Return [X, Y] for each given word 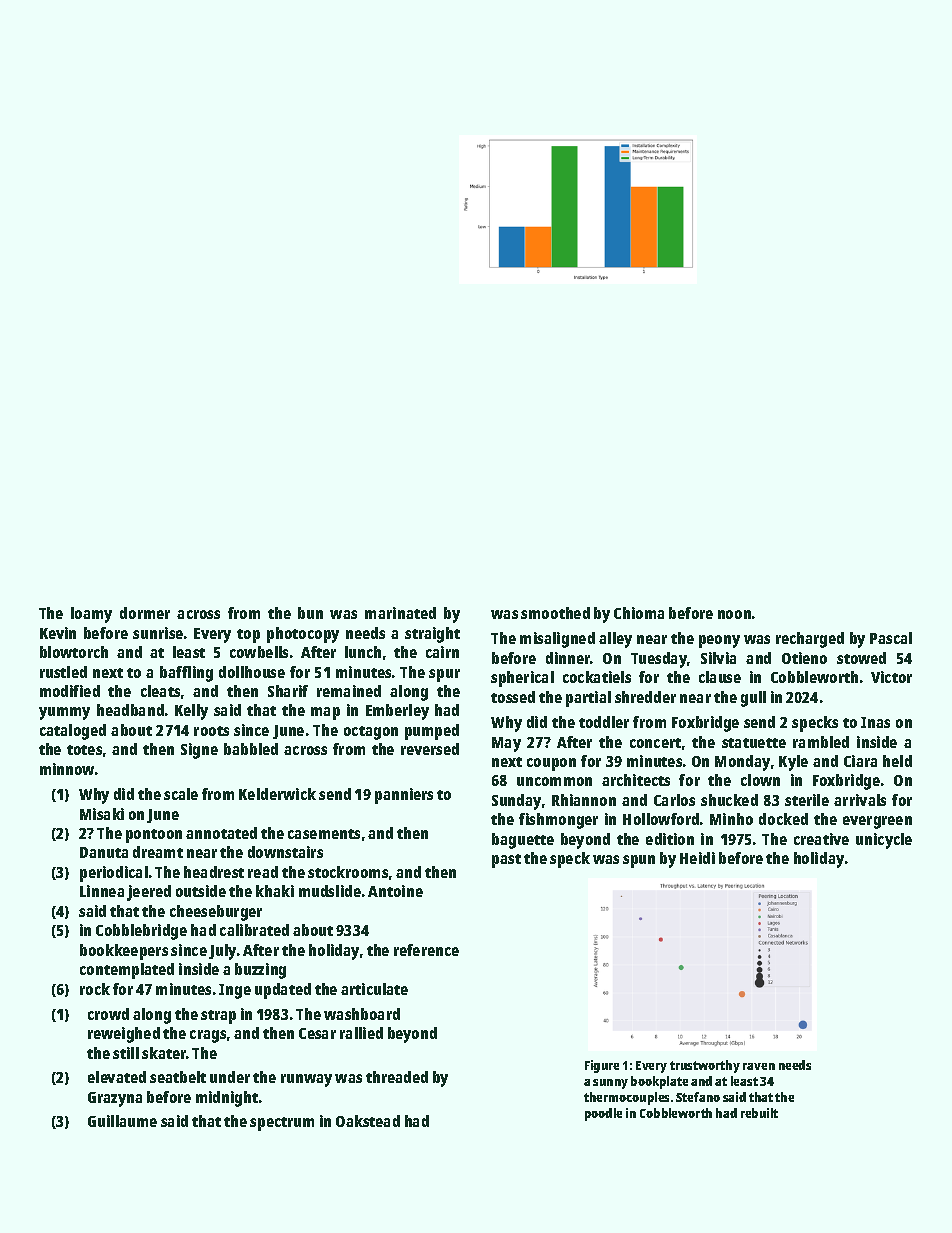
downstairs [285, 852]
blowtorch [74, 652]
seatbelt [178, 1077]
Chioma [639, 613]
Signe [199, 751]
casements [324, 834]
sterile [807, 800]
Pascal [891, 638]
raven [759, 1066]
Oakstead [368, 1121]
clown [760, 780]
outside [201, 891]
